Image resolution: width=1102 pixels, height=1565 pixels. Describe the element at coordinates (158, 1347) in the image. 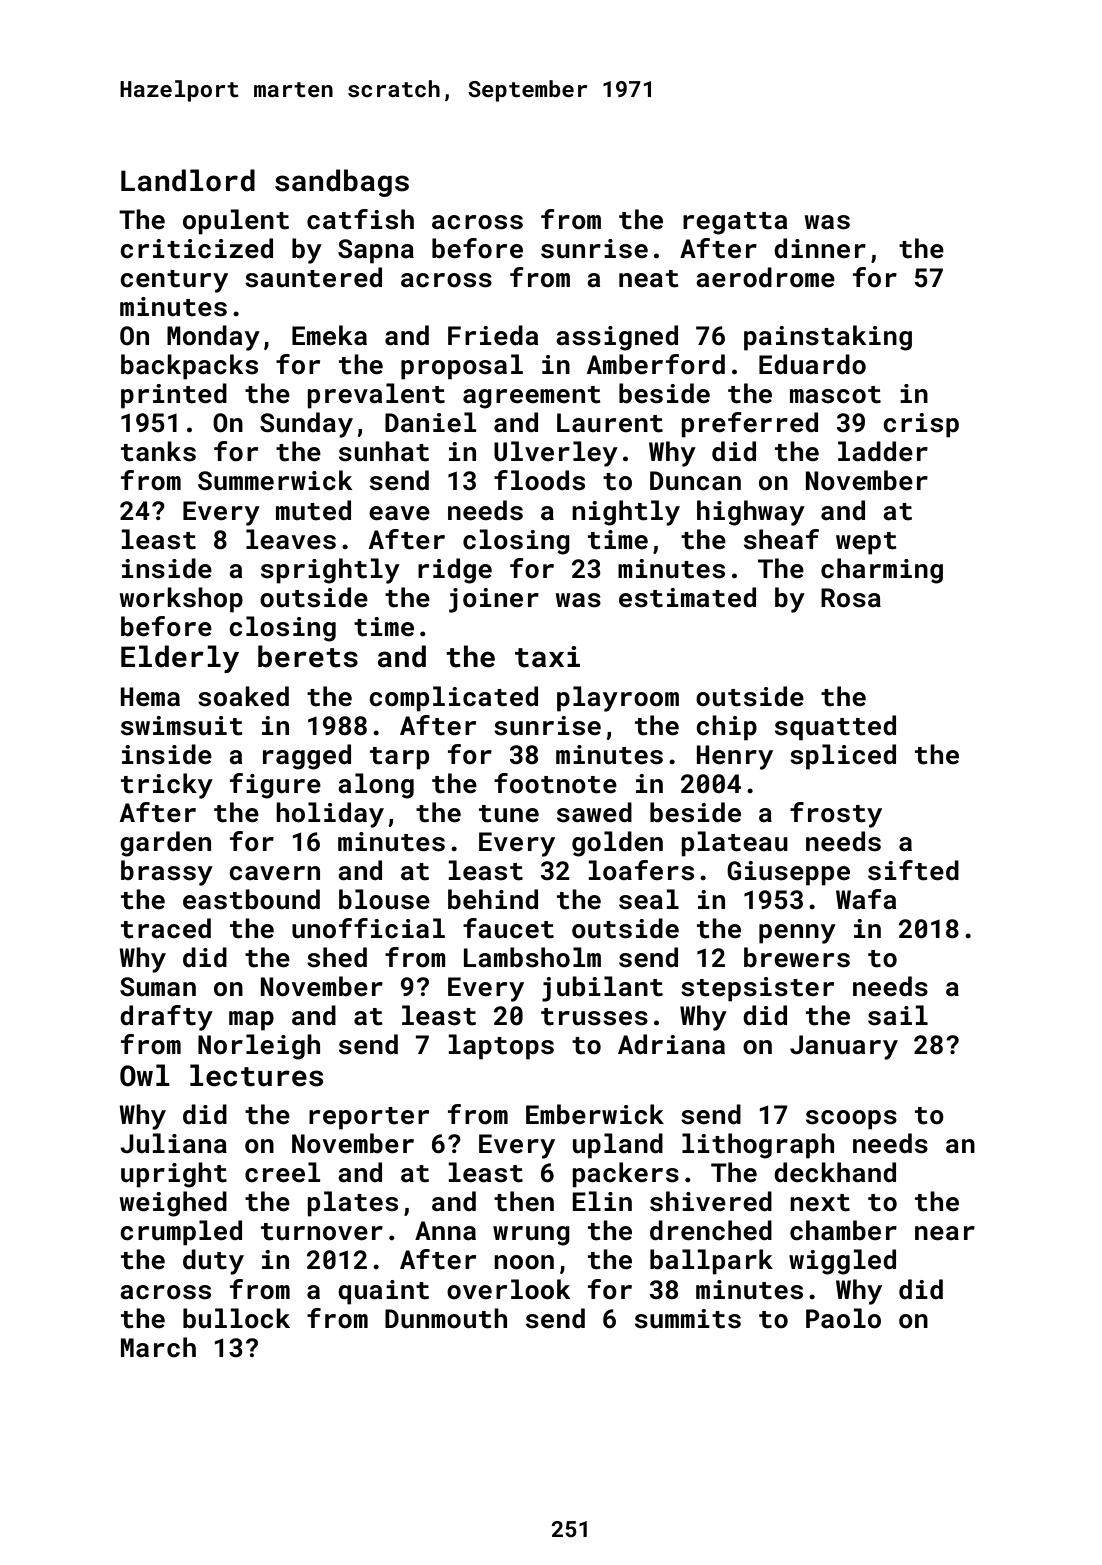

I see `March` at that location.
